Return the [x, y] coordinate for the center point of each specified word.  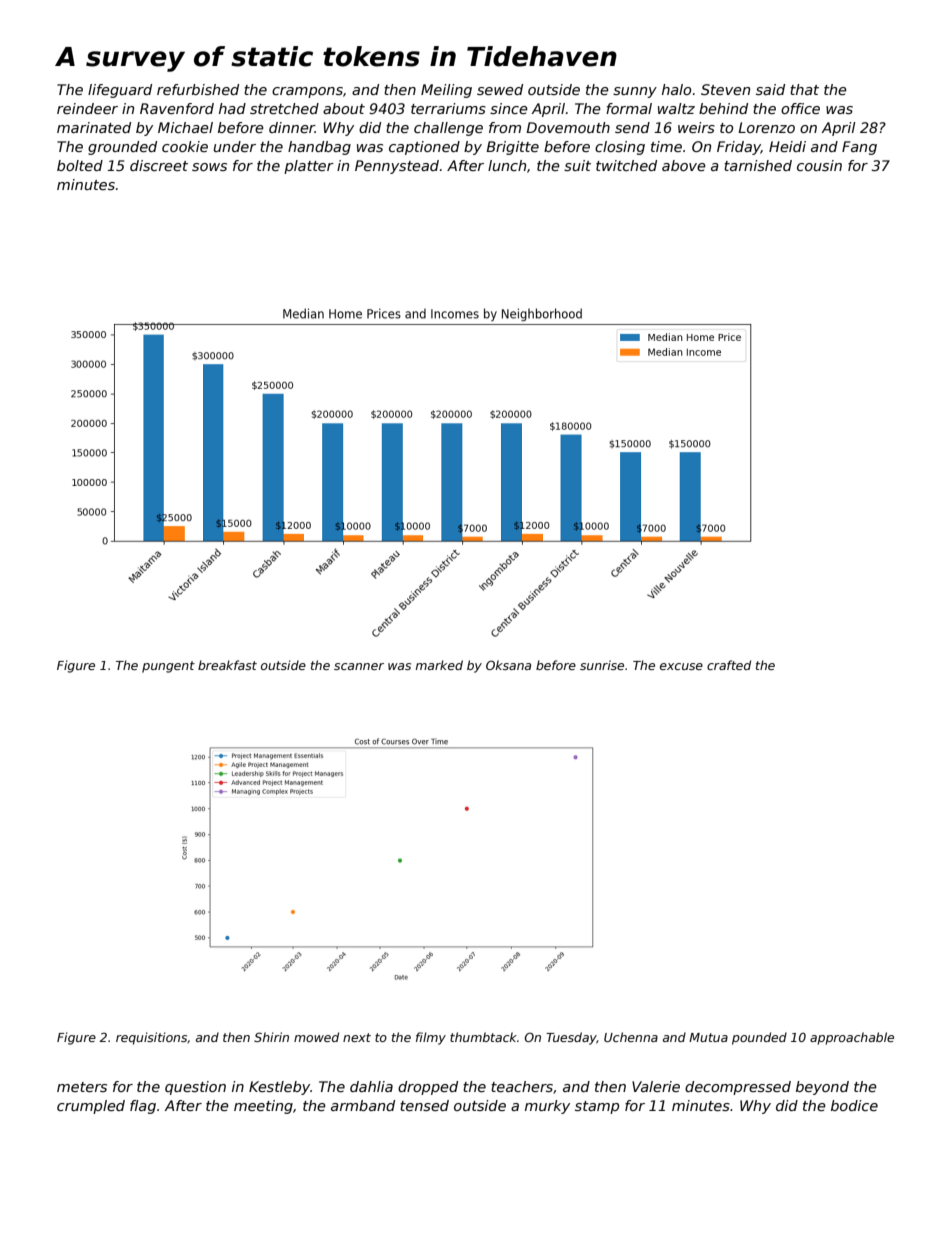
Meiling [446, 91]
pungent [168, 667]
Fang [859, 148]
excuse [681, 666]
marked [439, 665]
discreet [159, 165]
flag [143, 1107]
